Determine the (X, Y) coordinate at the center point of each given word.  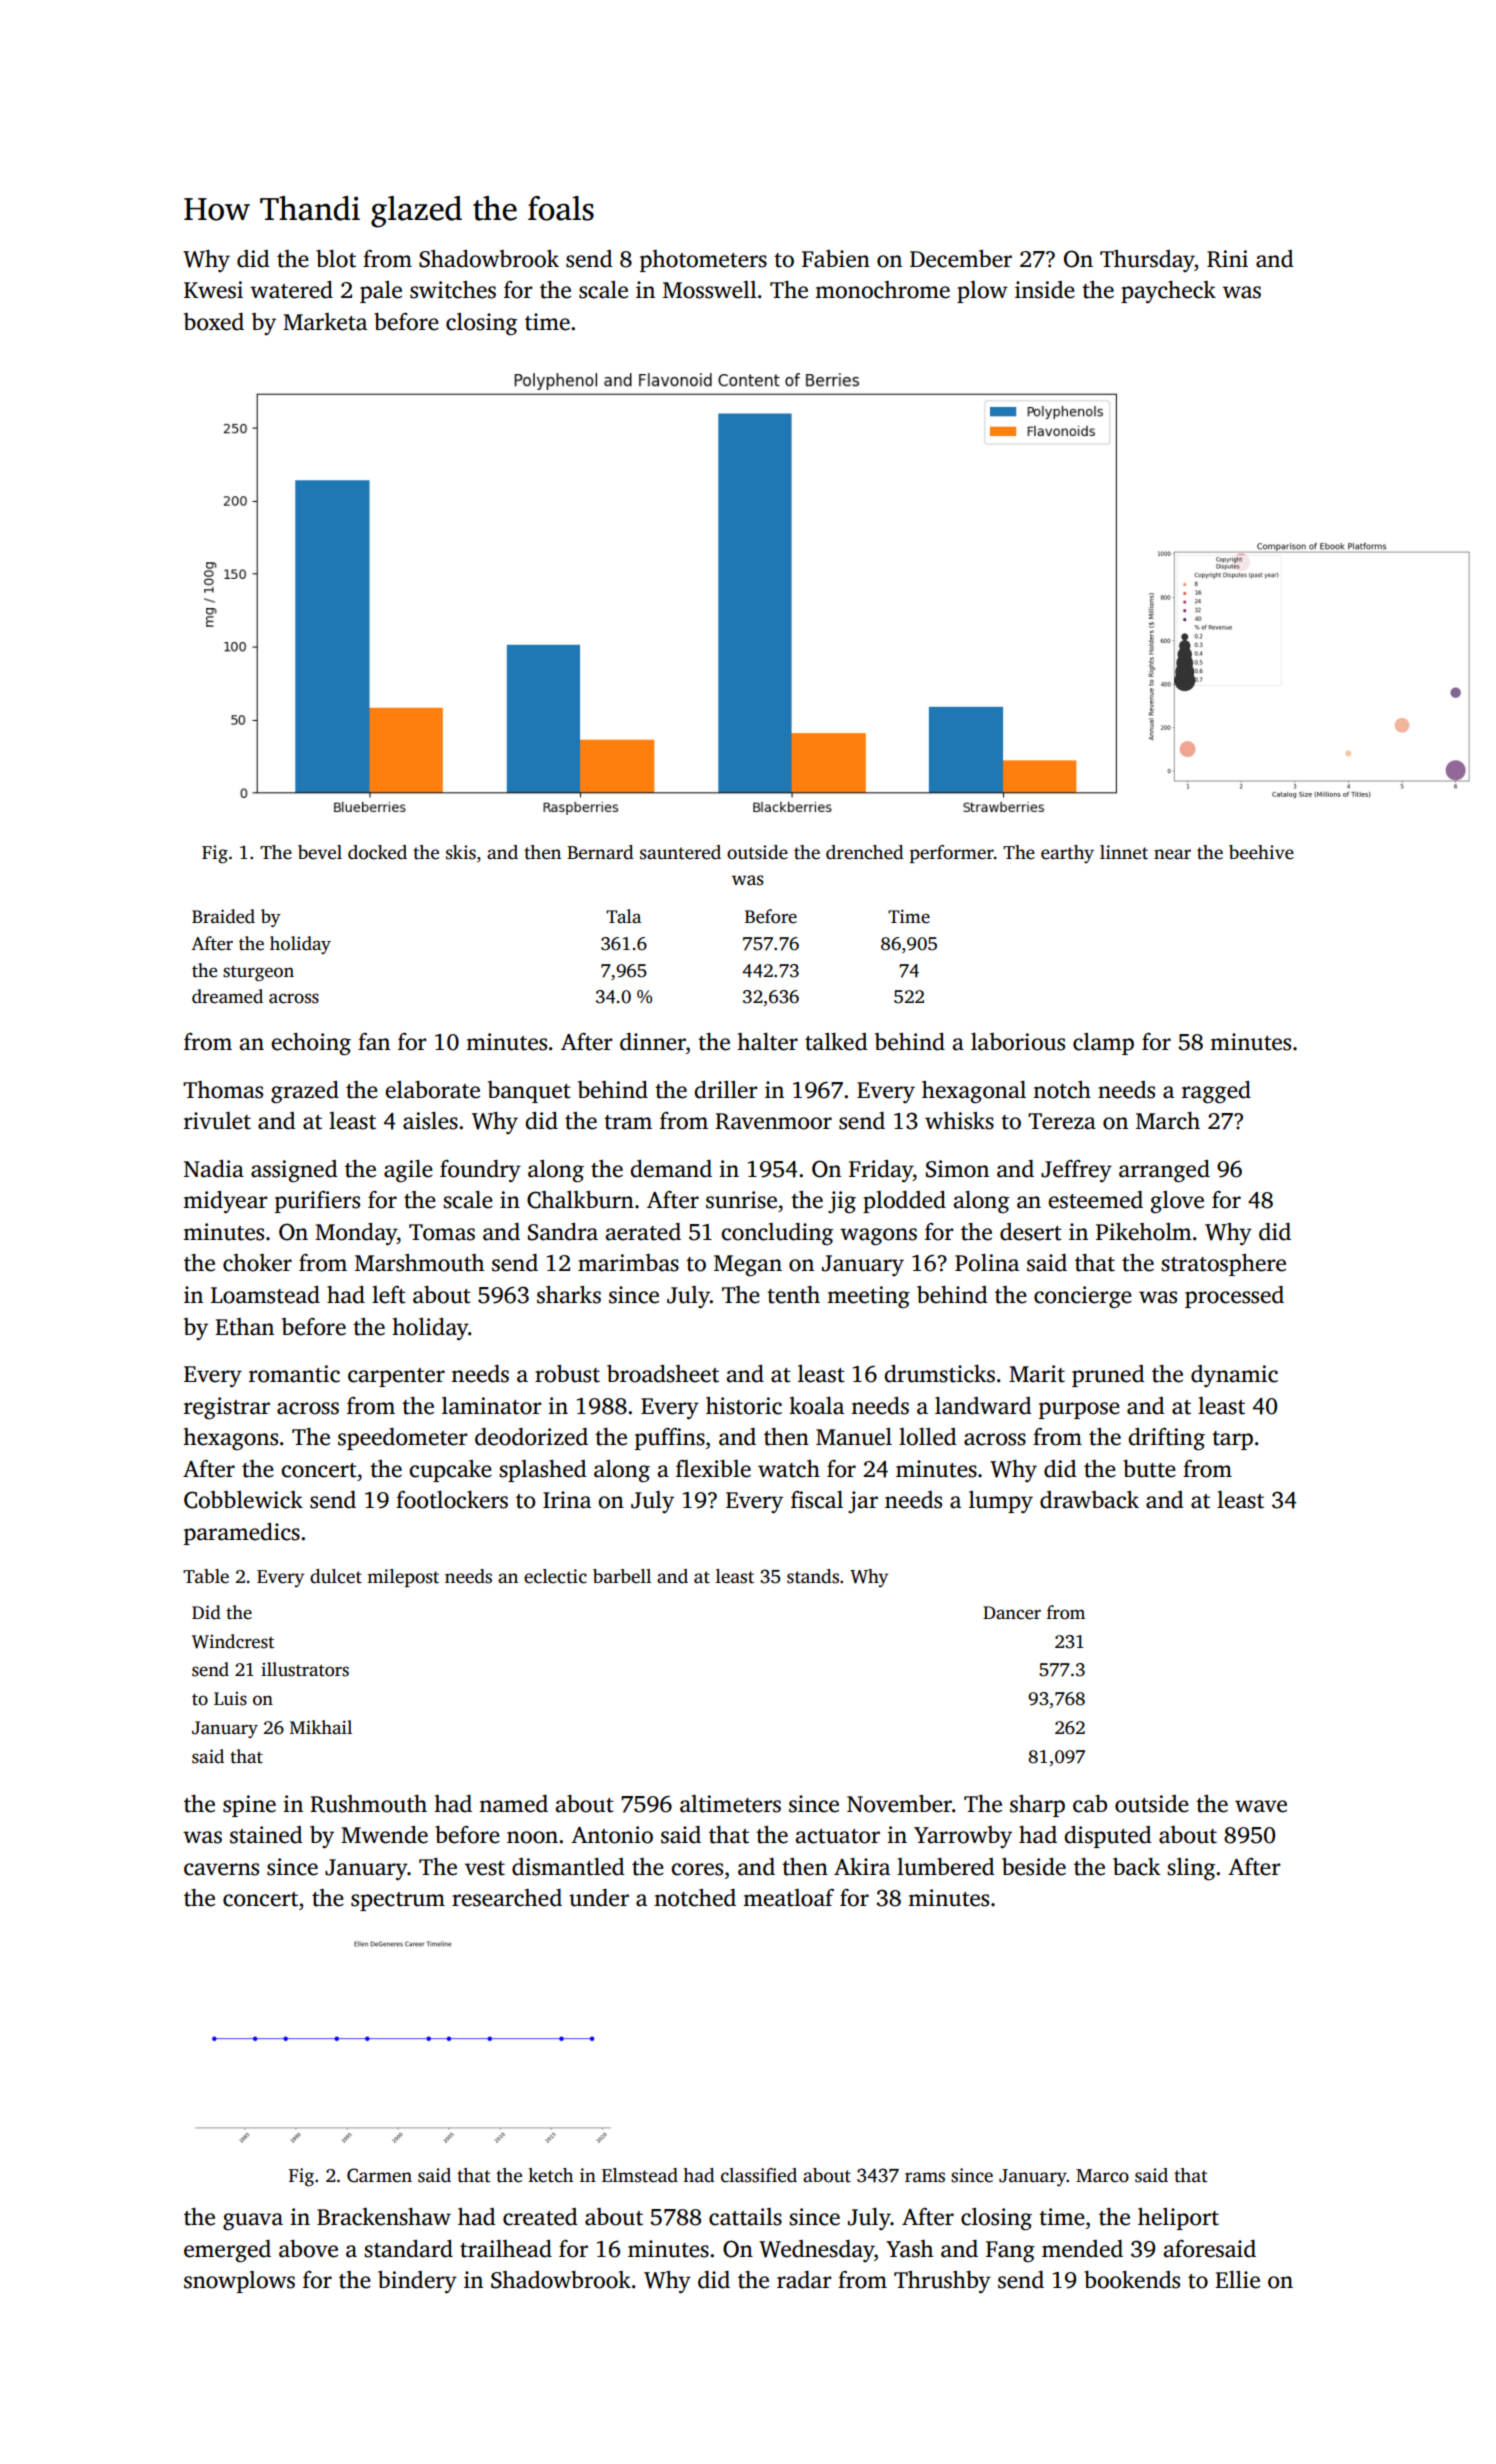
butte (1149, 1469)
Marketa (325, 322)
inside (1045, 290)
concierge (1083, 1297)
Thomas (223, 1090)
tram (628, 1122)
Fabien (836, 259)
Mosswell (710, 290)
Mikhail (321, 1727)
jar (863, 1502)
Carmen (379, 2175)
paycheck (1168, 292)
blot (336, 259)
